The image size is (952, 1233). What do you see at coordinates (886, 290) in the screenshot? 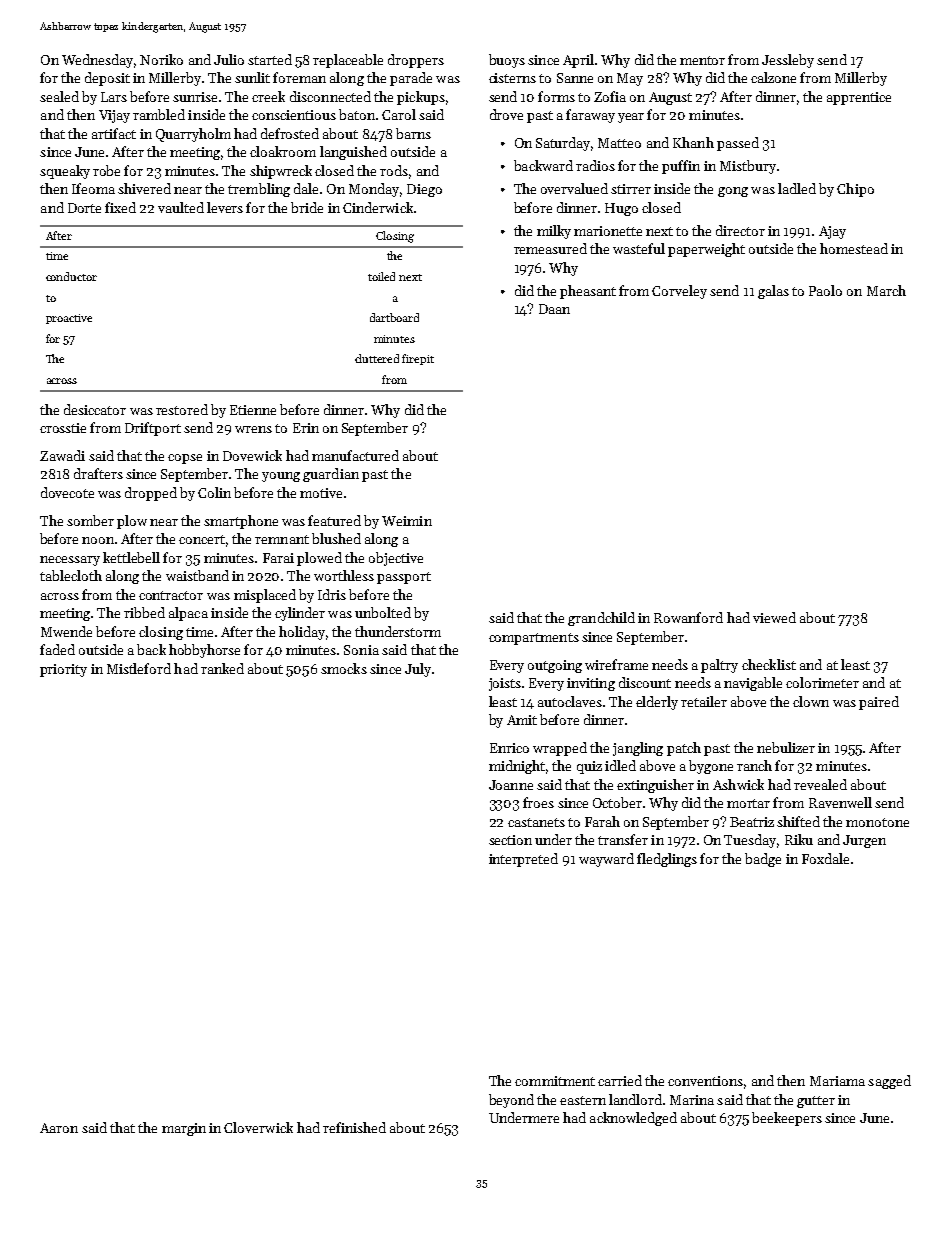
I see `March` at bounding box center [886, 290].
